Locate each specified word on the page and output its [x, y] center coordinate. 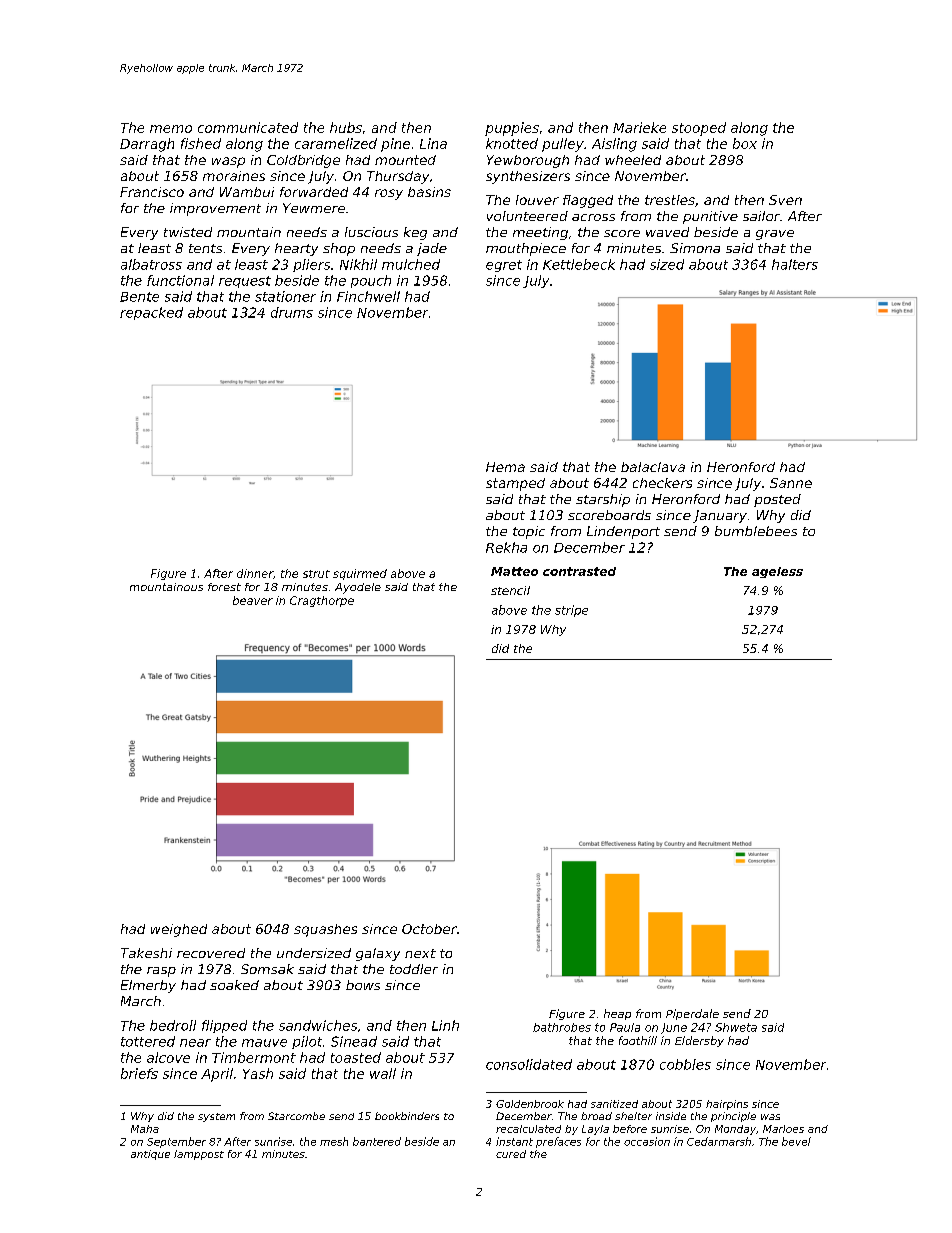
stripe [571, 611]
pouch [371, 281]
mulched [411, 264]
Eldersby [699, 1041]
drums [292, 312]
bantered [377, 1141]
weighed [179, 930]
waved [667, 232]
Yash [258, 1073]
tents [205, 248]
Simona [695, 248]
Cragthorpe [322, 601]
